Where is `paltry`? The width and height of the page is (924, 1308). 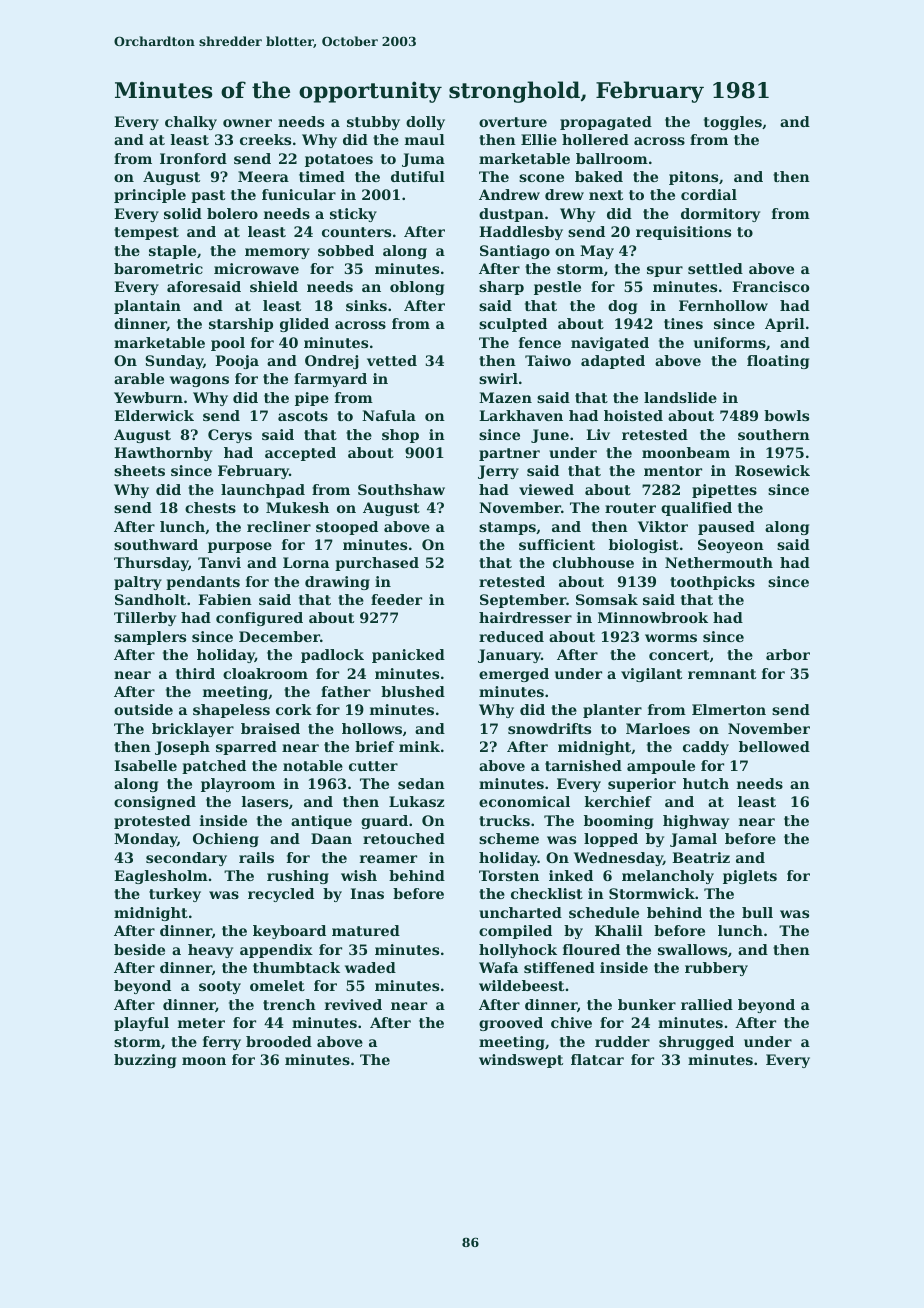
paltry is located at coordinates (138, 583).
